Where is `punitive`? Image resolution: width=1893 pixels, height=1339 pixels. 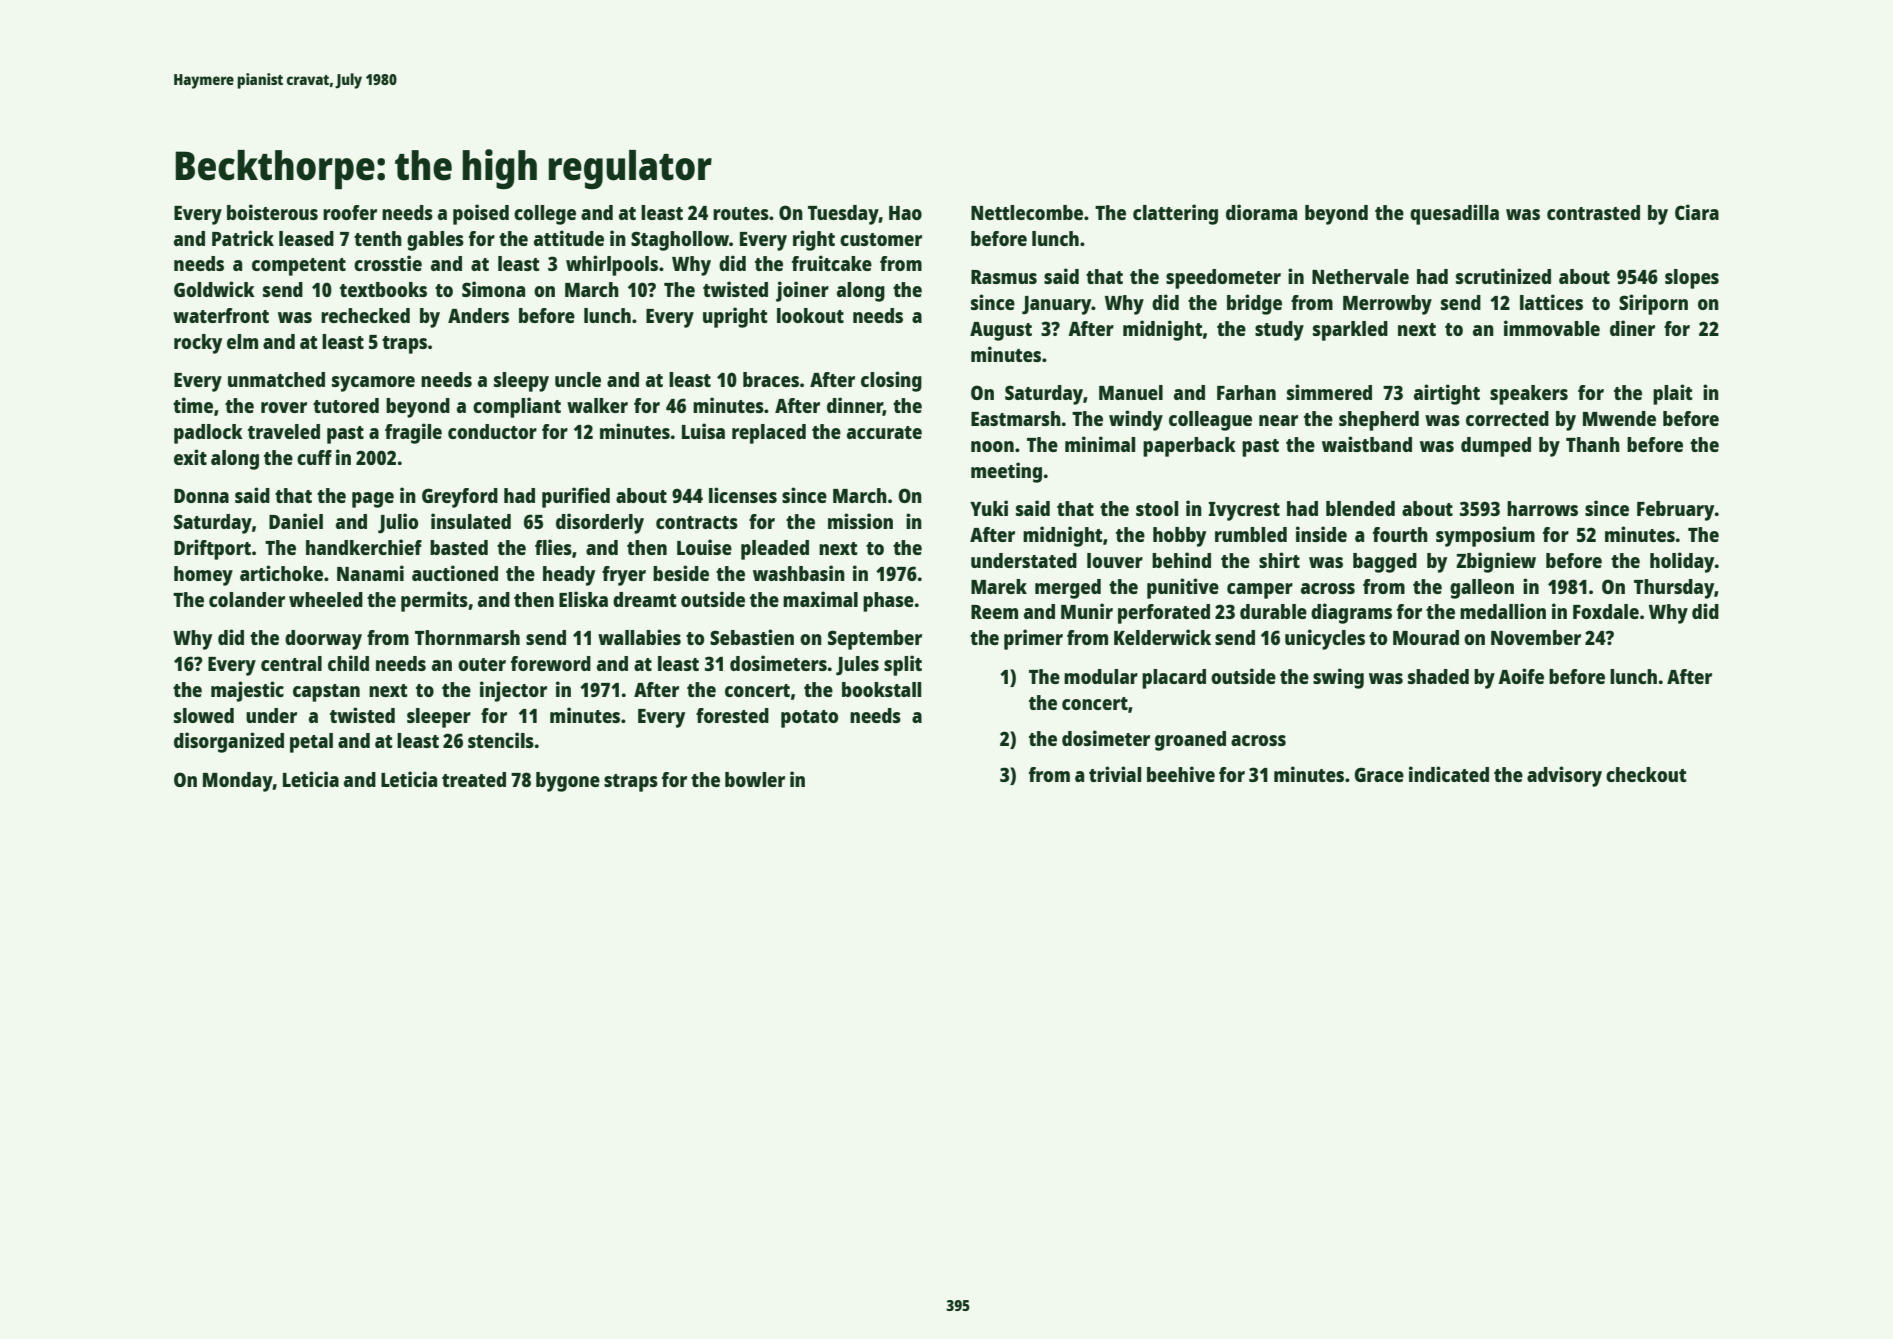
punitive is located at coordinates (1183, 588).
